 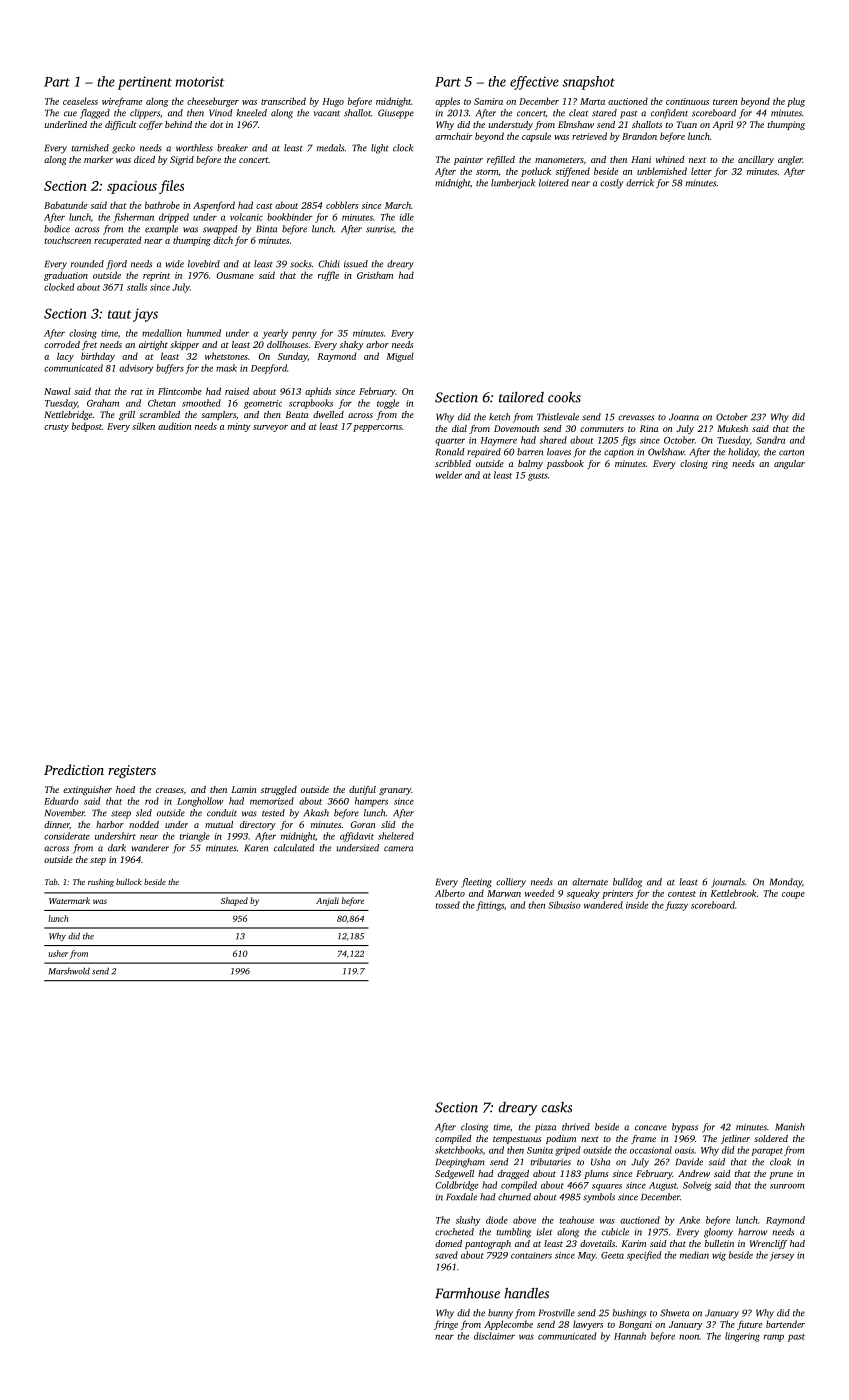 What do you see at coordinates (69, 971) in the screenshot?
I see `Marshwold` at bounding box center [69, 971].
